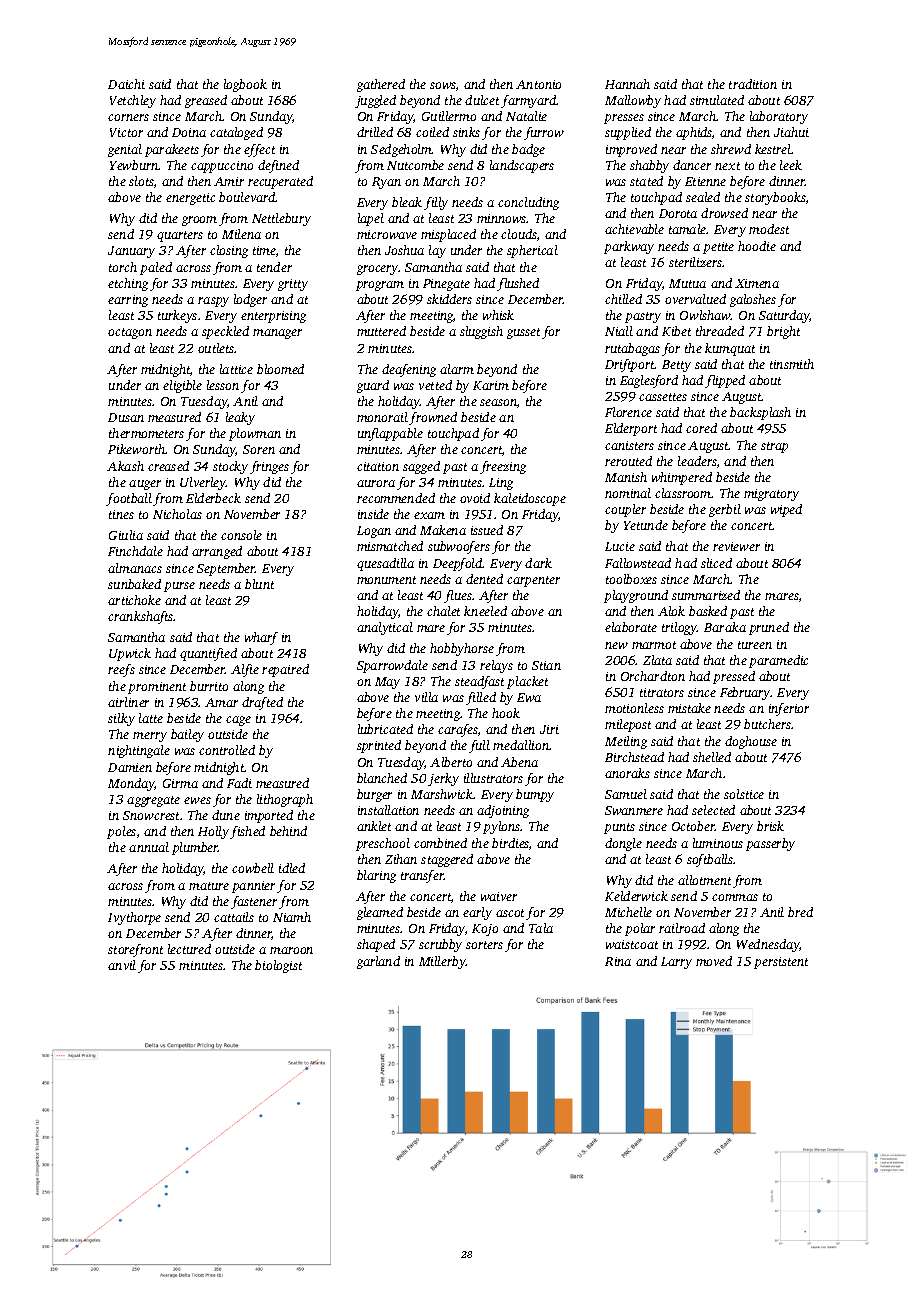 This page has width=924, height=1308. Describe the element at coordinates (789, 709) in the page. I see `inferior` at that location.
